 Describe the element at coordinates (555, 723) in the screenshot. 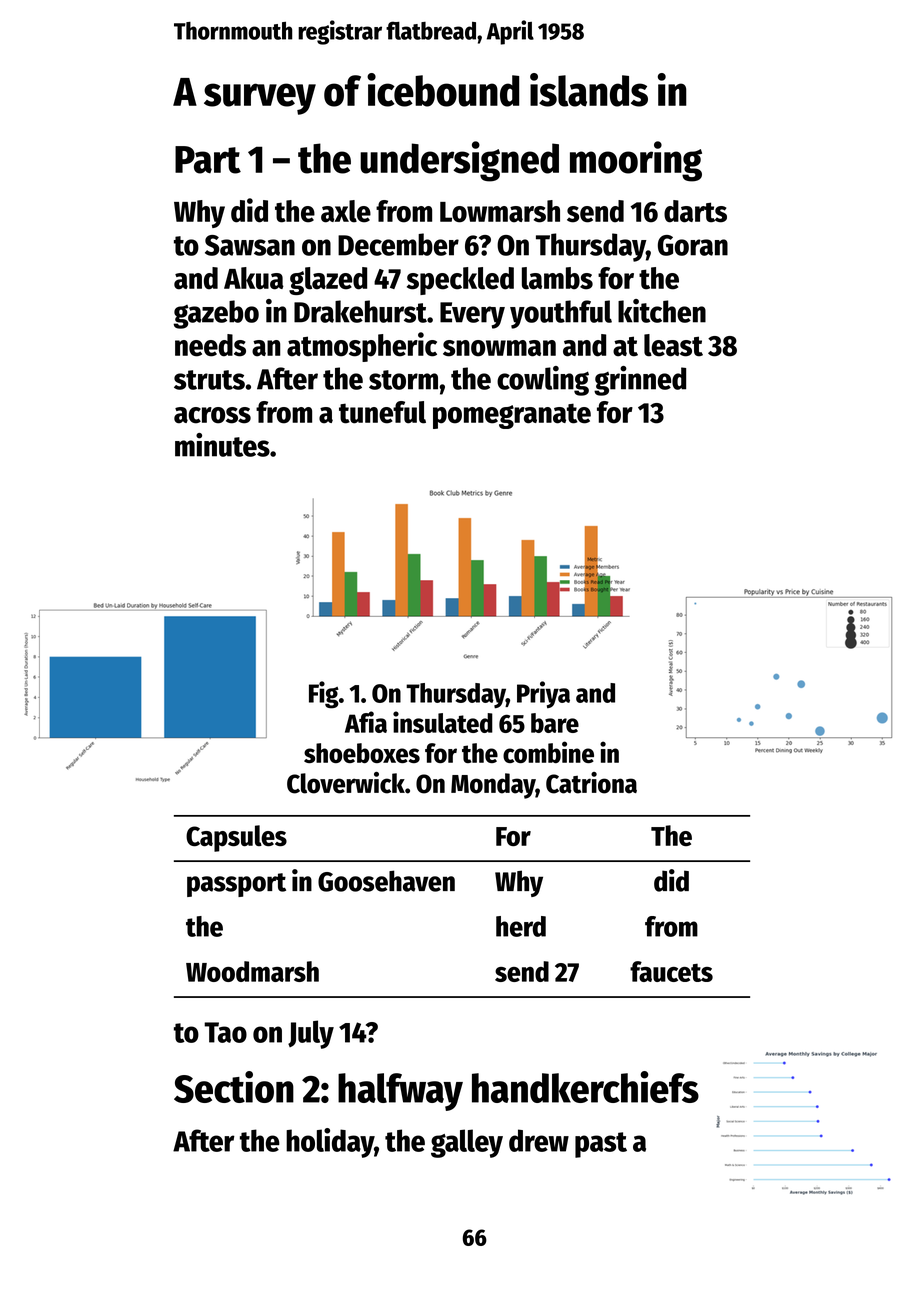

I see `bare` at that location.
